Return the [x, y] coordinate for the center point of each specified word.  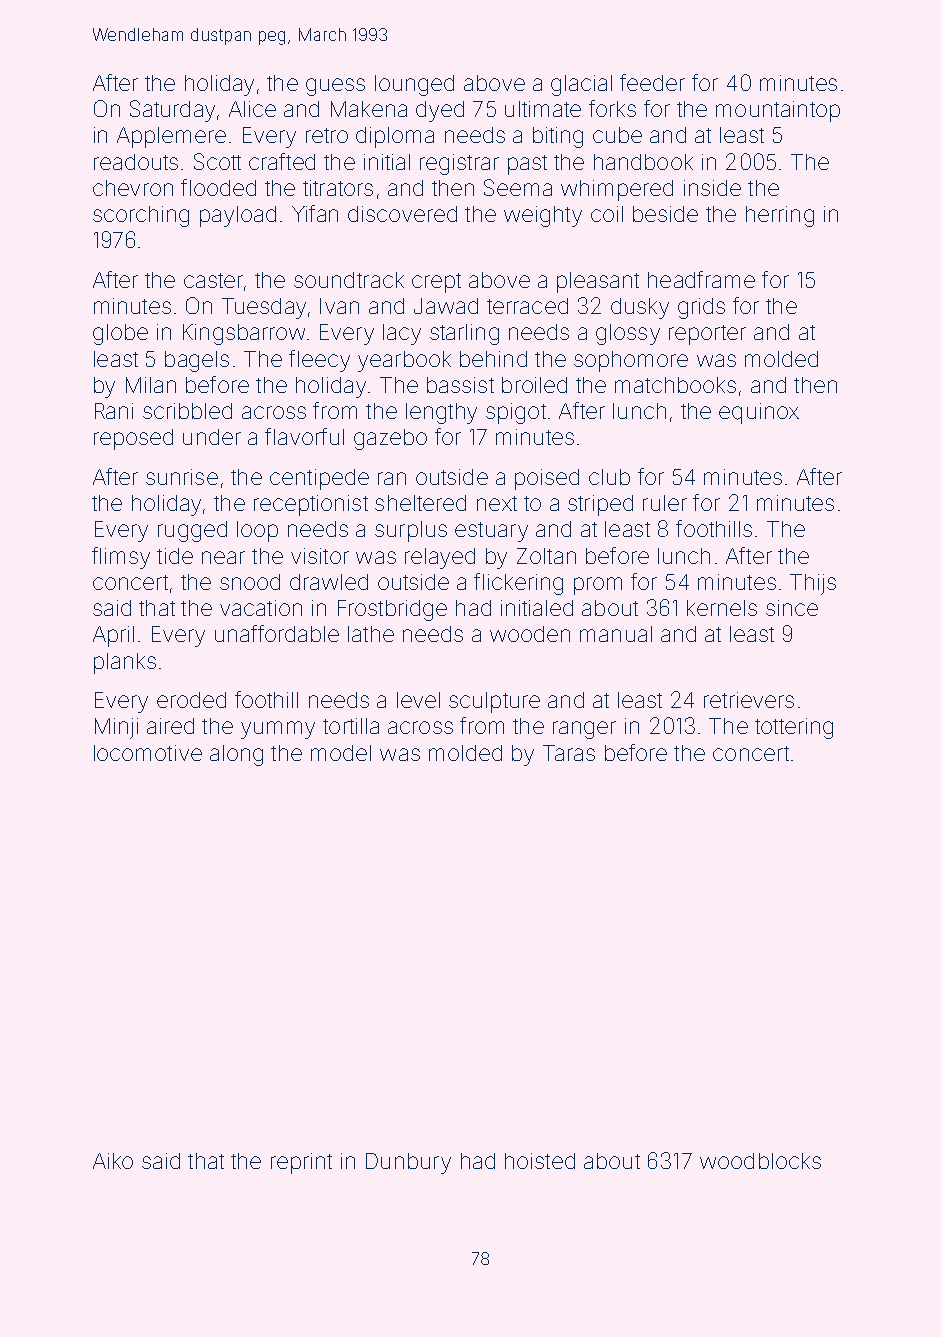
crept [436, 283]
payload [238, 216]
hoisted [540, 1161]
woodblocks [760, 1161]
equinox [759, 413]
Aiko [113, 1161]
